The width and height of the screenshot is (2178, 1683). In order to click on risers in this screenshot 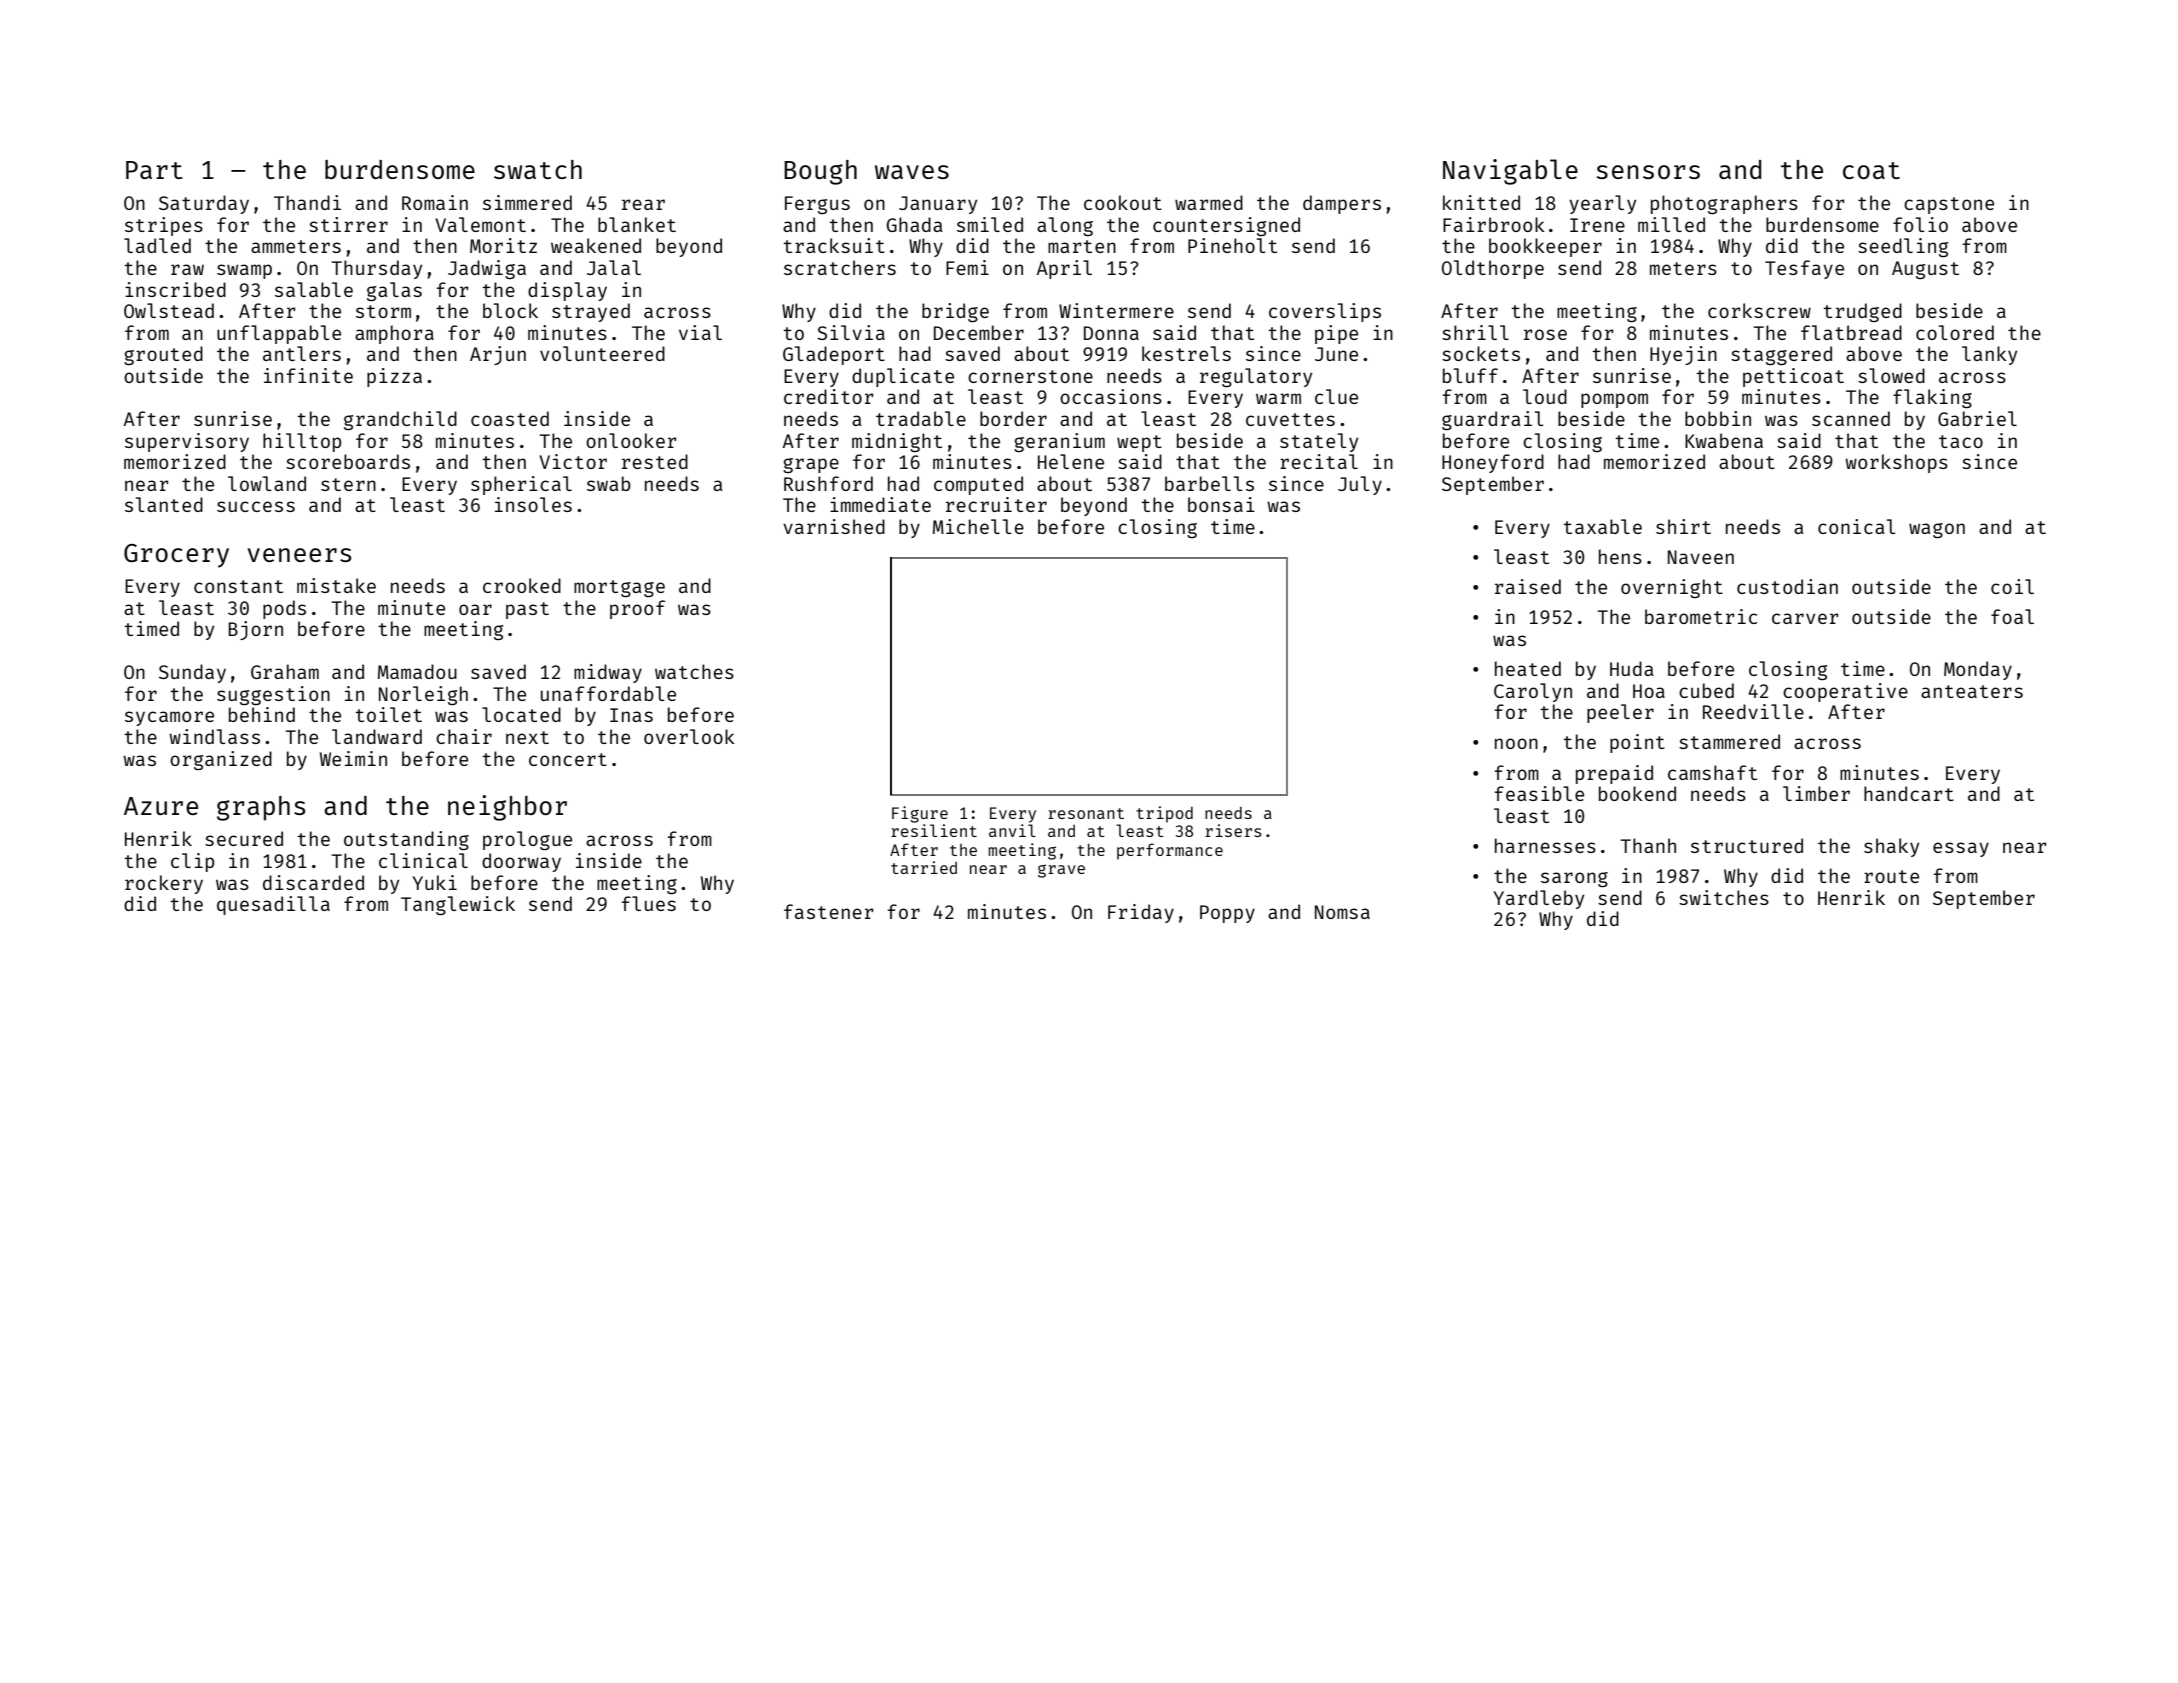, I will do `click(1233, 830)`.
